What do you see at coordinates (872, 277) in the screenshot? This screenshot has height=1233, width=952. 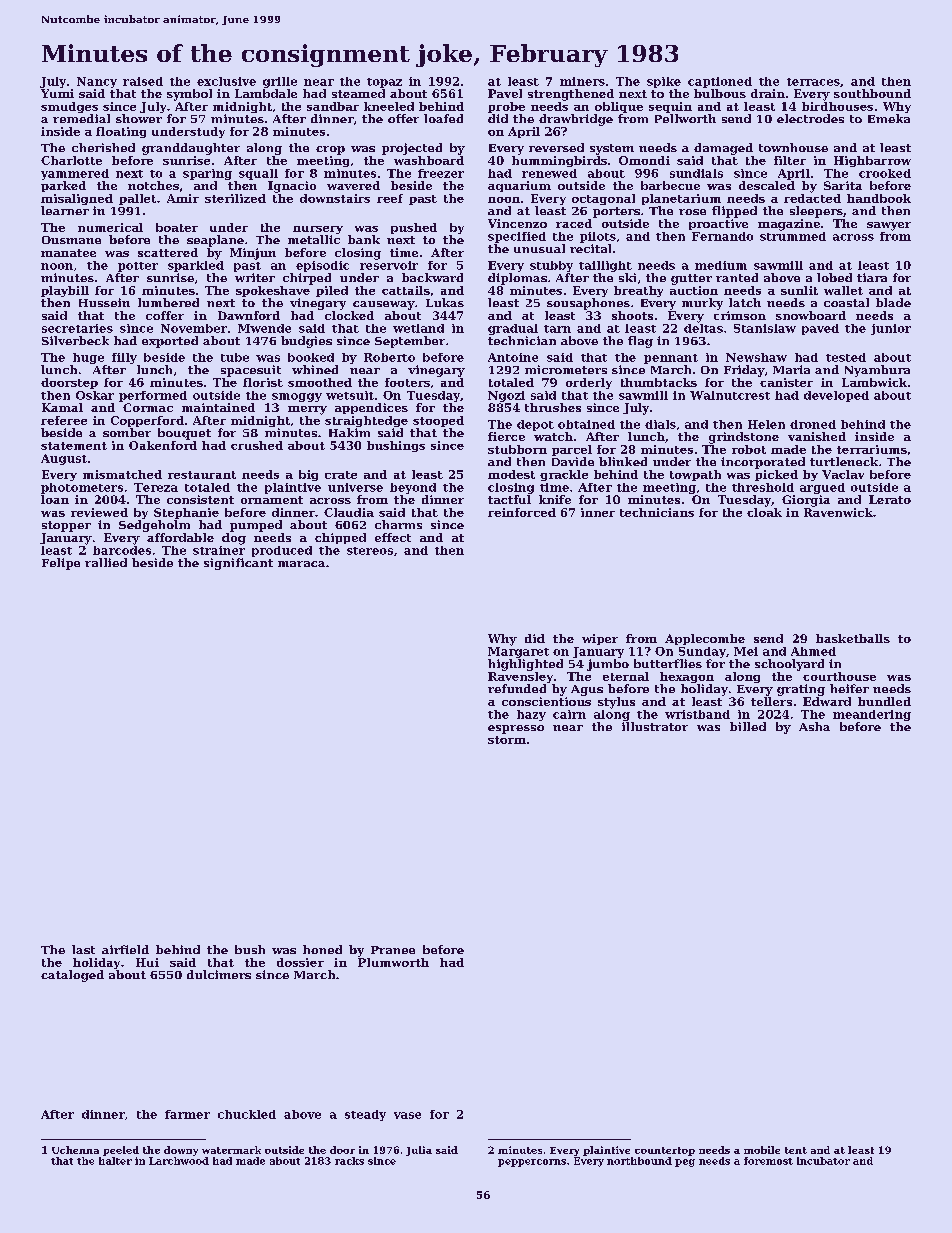 I see `tiara` at bounding box center [872, 277].
